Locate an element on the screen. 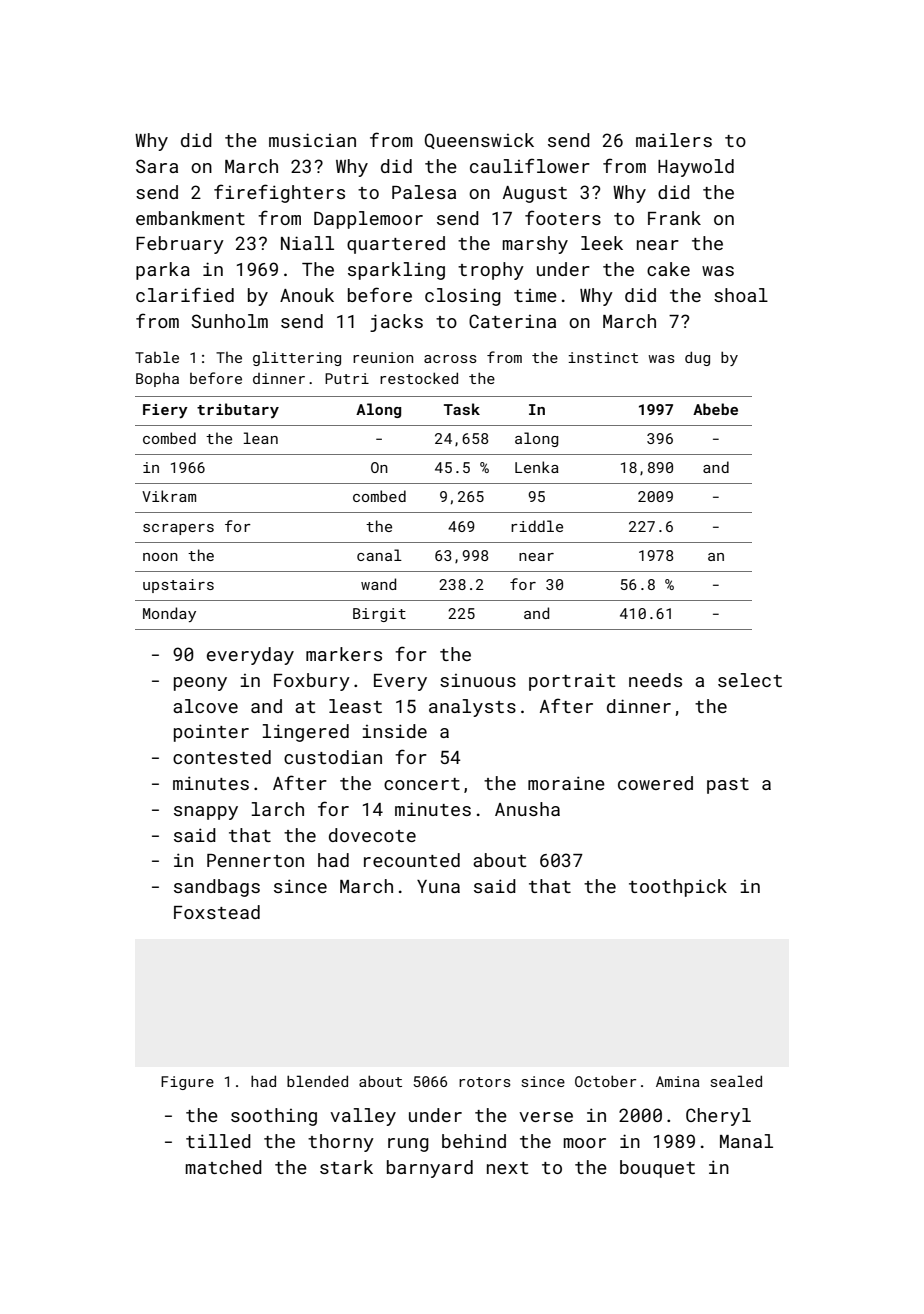  Sara is located at coordinates (157, 166).
